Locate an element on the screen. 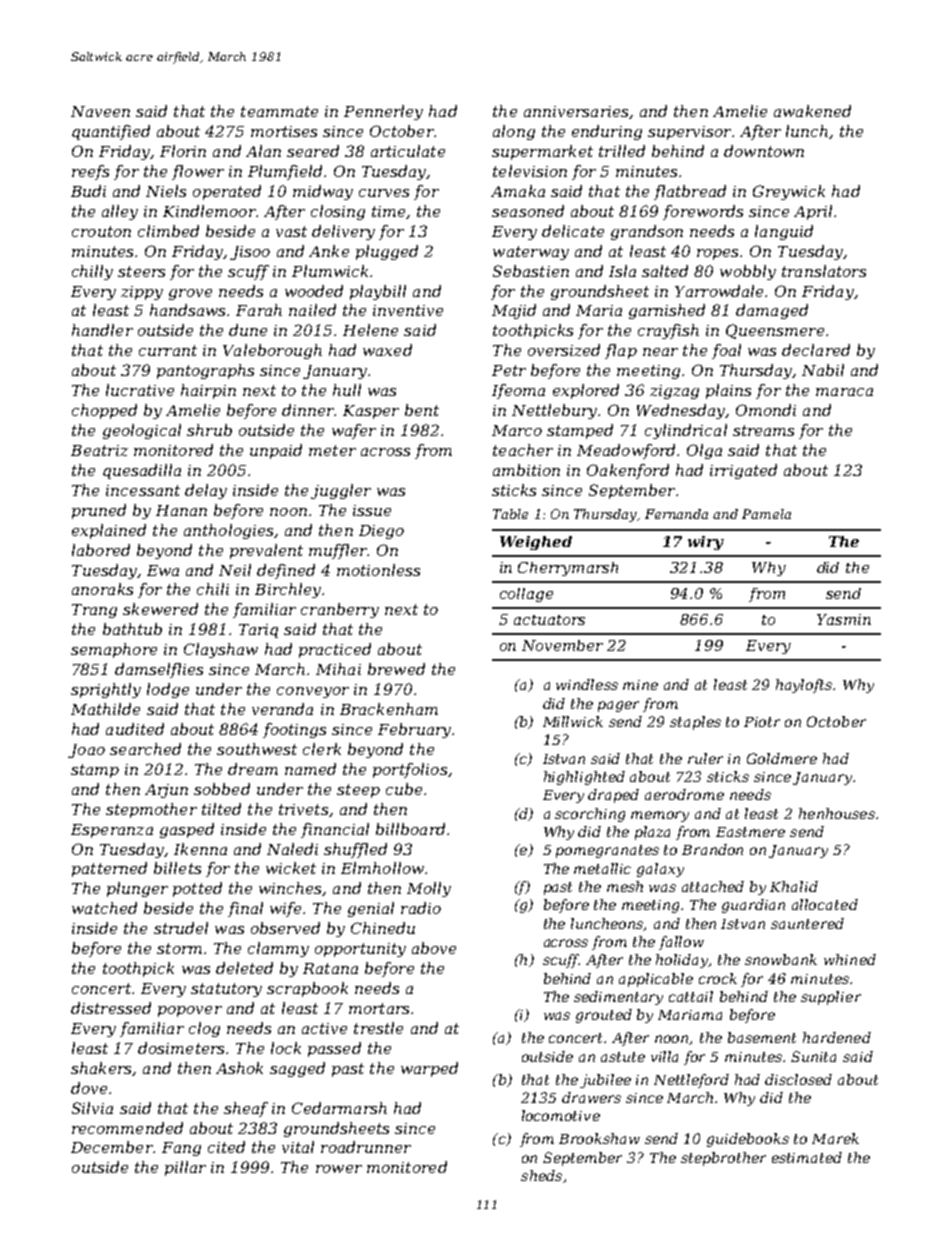 Image resolution: width=952 pixels, height=1233 pixels. pillar is located at coordinates (185, 1168).
